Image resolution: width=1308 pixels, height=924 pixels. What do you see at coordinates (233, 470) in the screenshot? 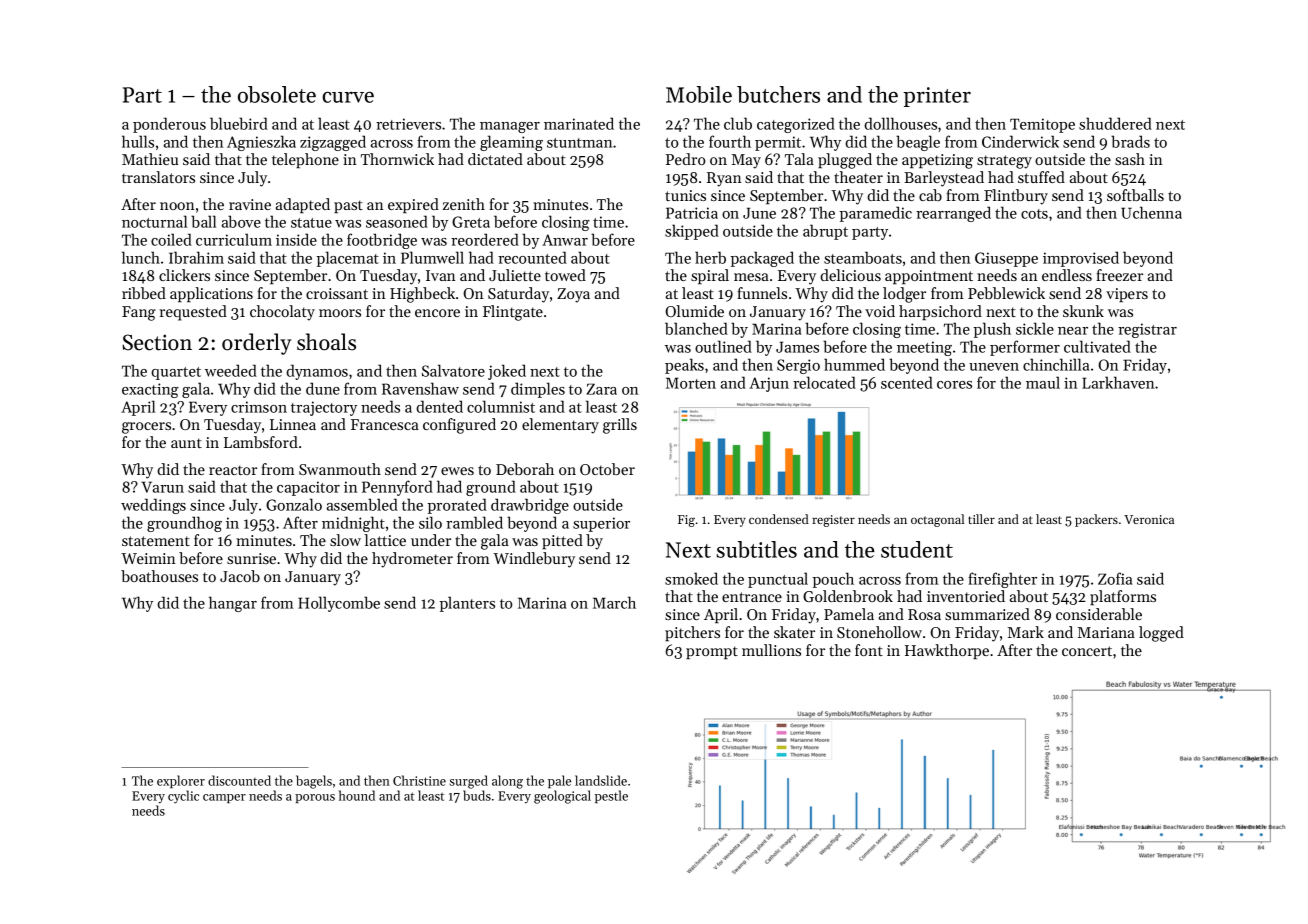
I see `reactor` at bounding box center [233, 470].
